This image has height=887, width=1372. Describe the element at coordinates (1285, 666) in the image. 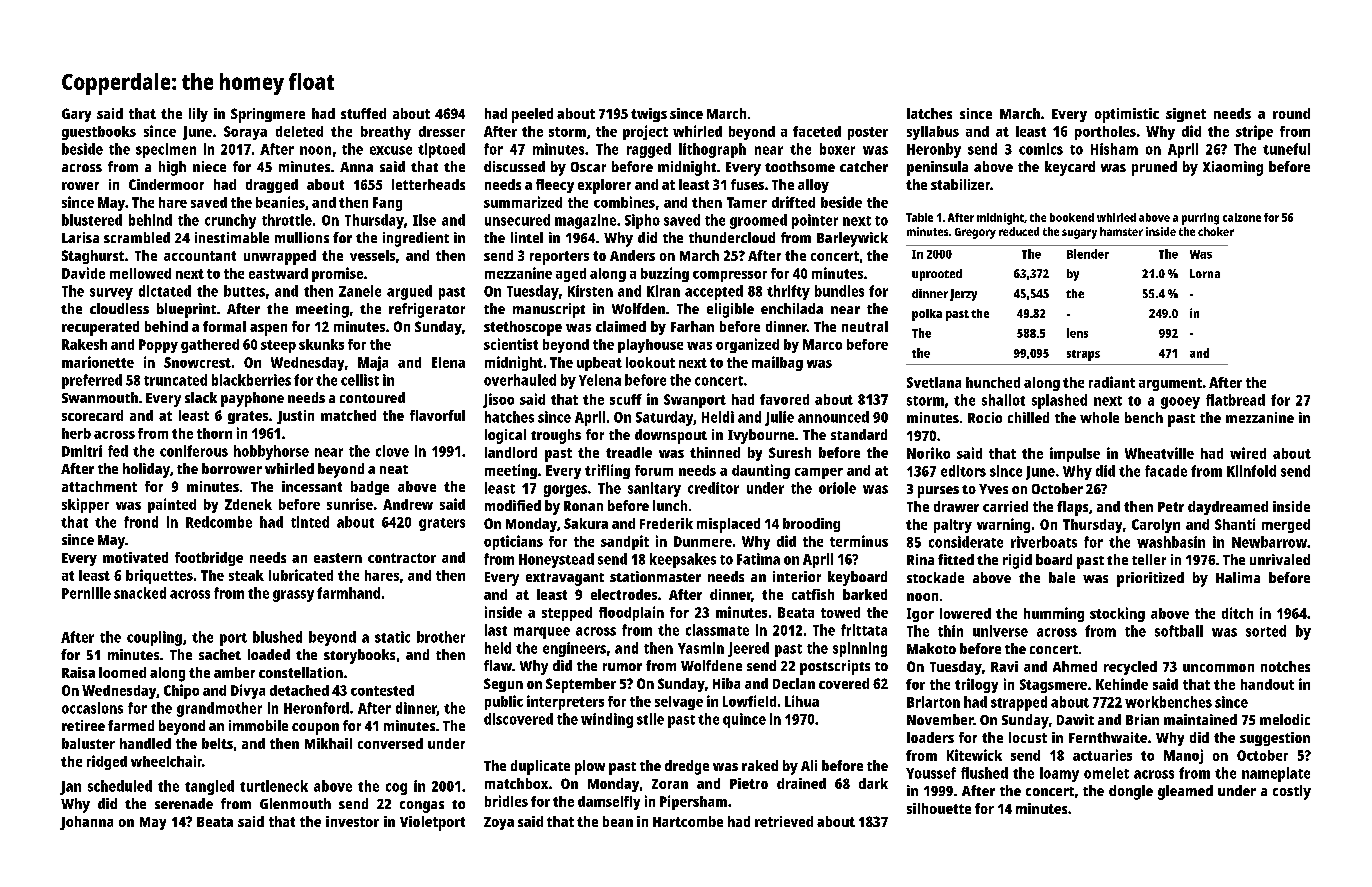

I see `notches` at that location.
